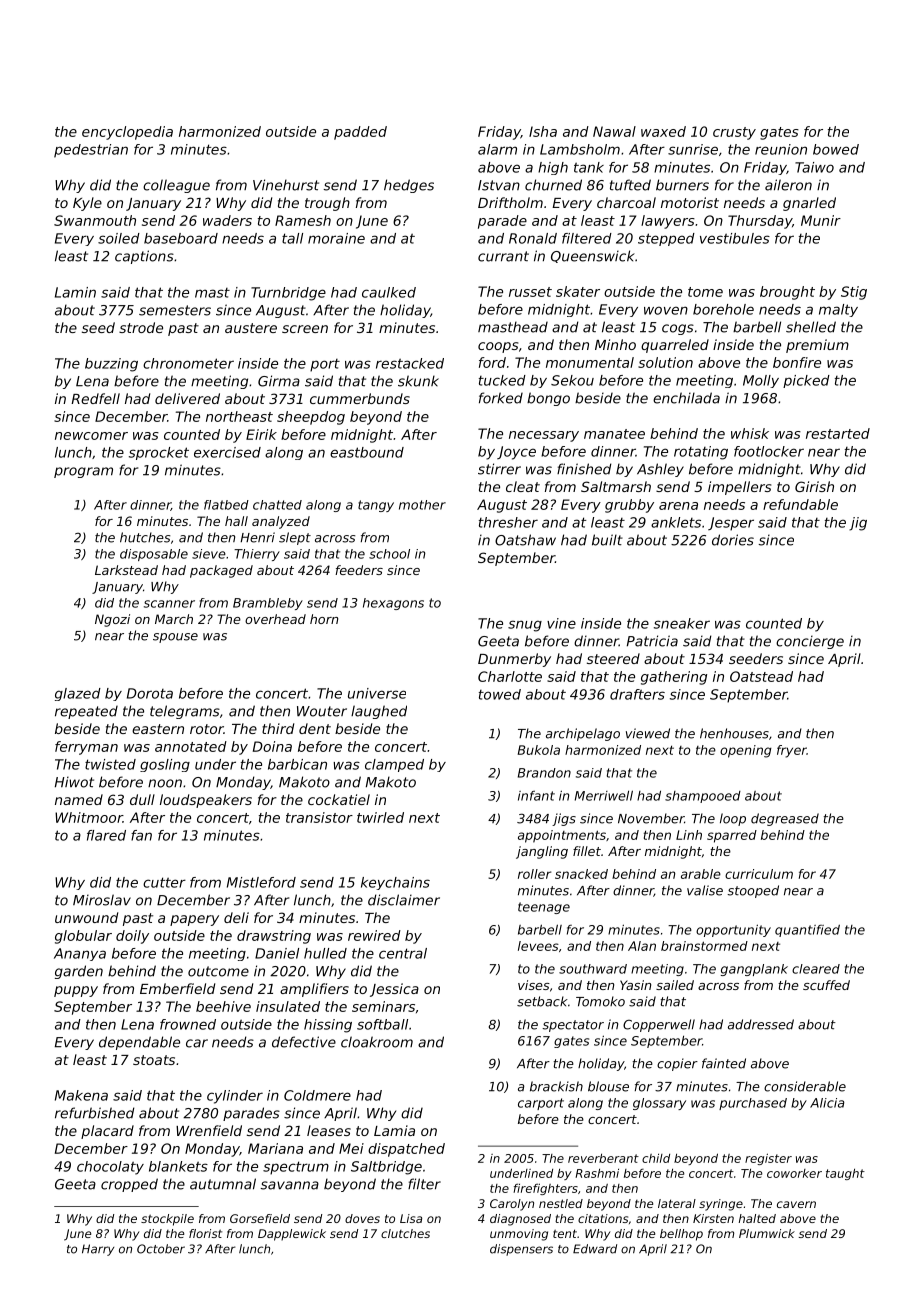 Image resolution: width=924 pixels, height=1308 pixels. I want to click on dispensers, so click(521, 1250).
